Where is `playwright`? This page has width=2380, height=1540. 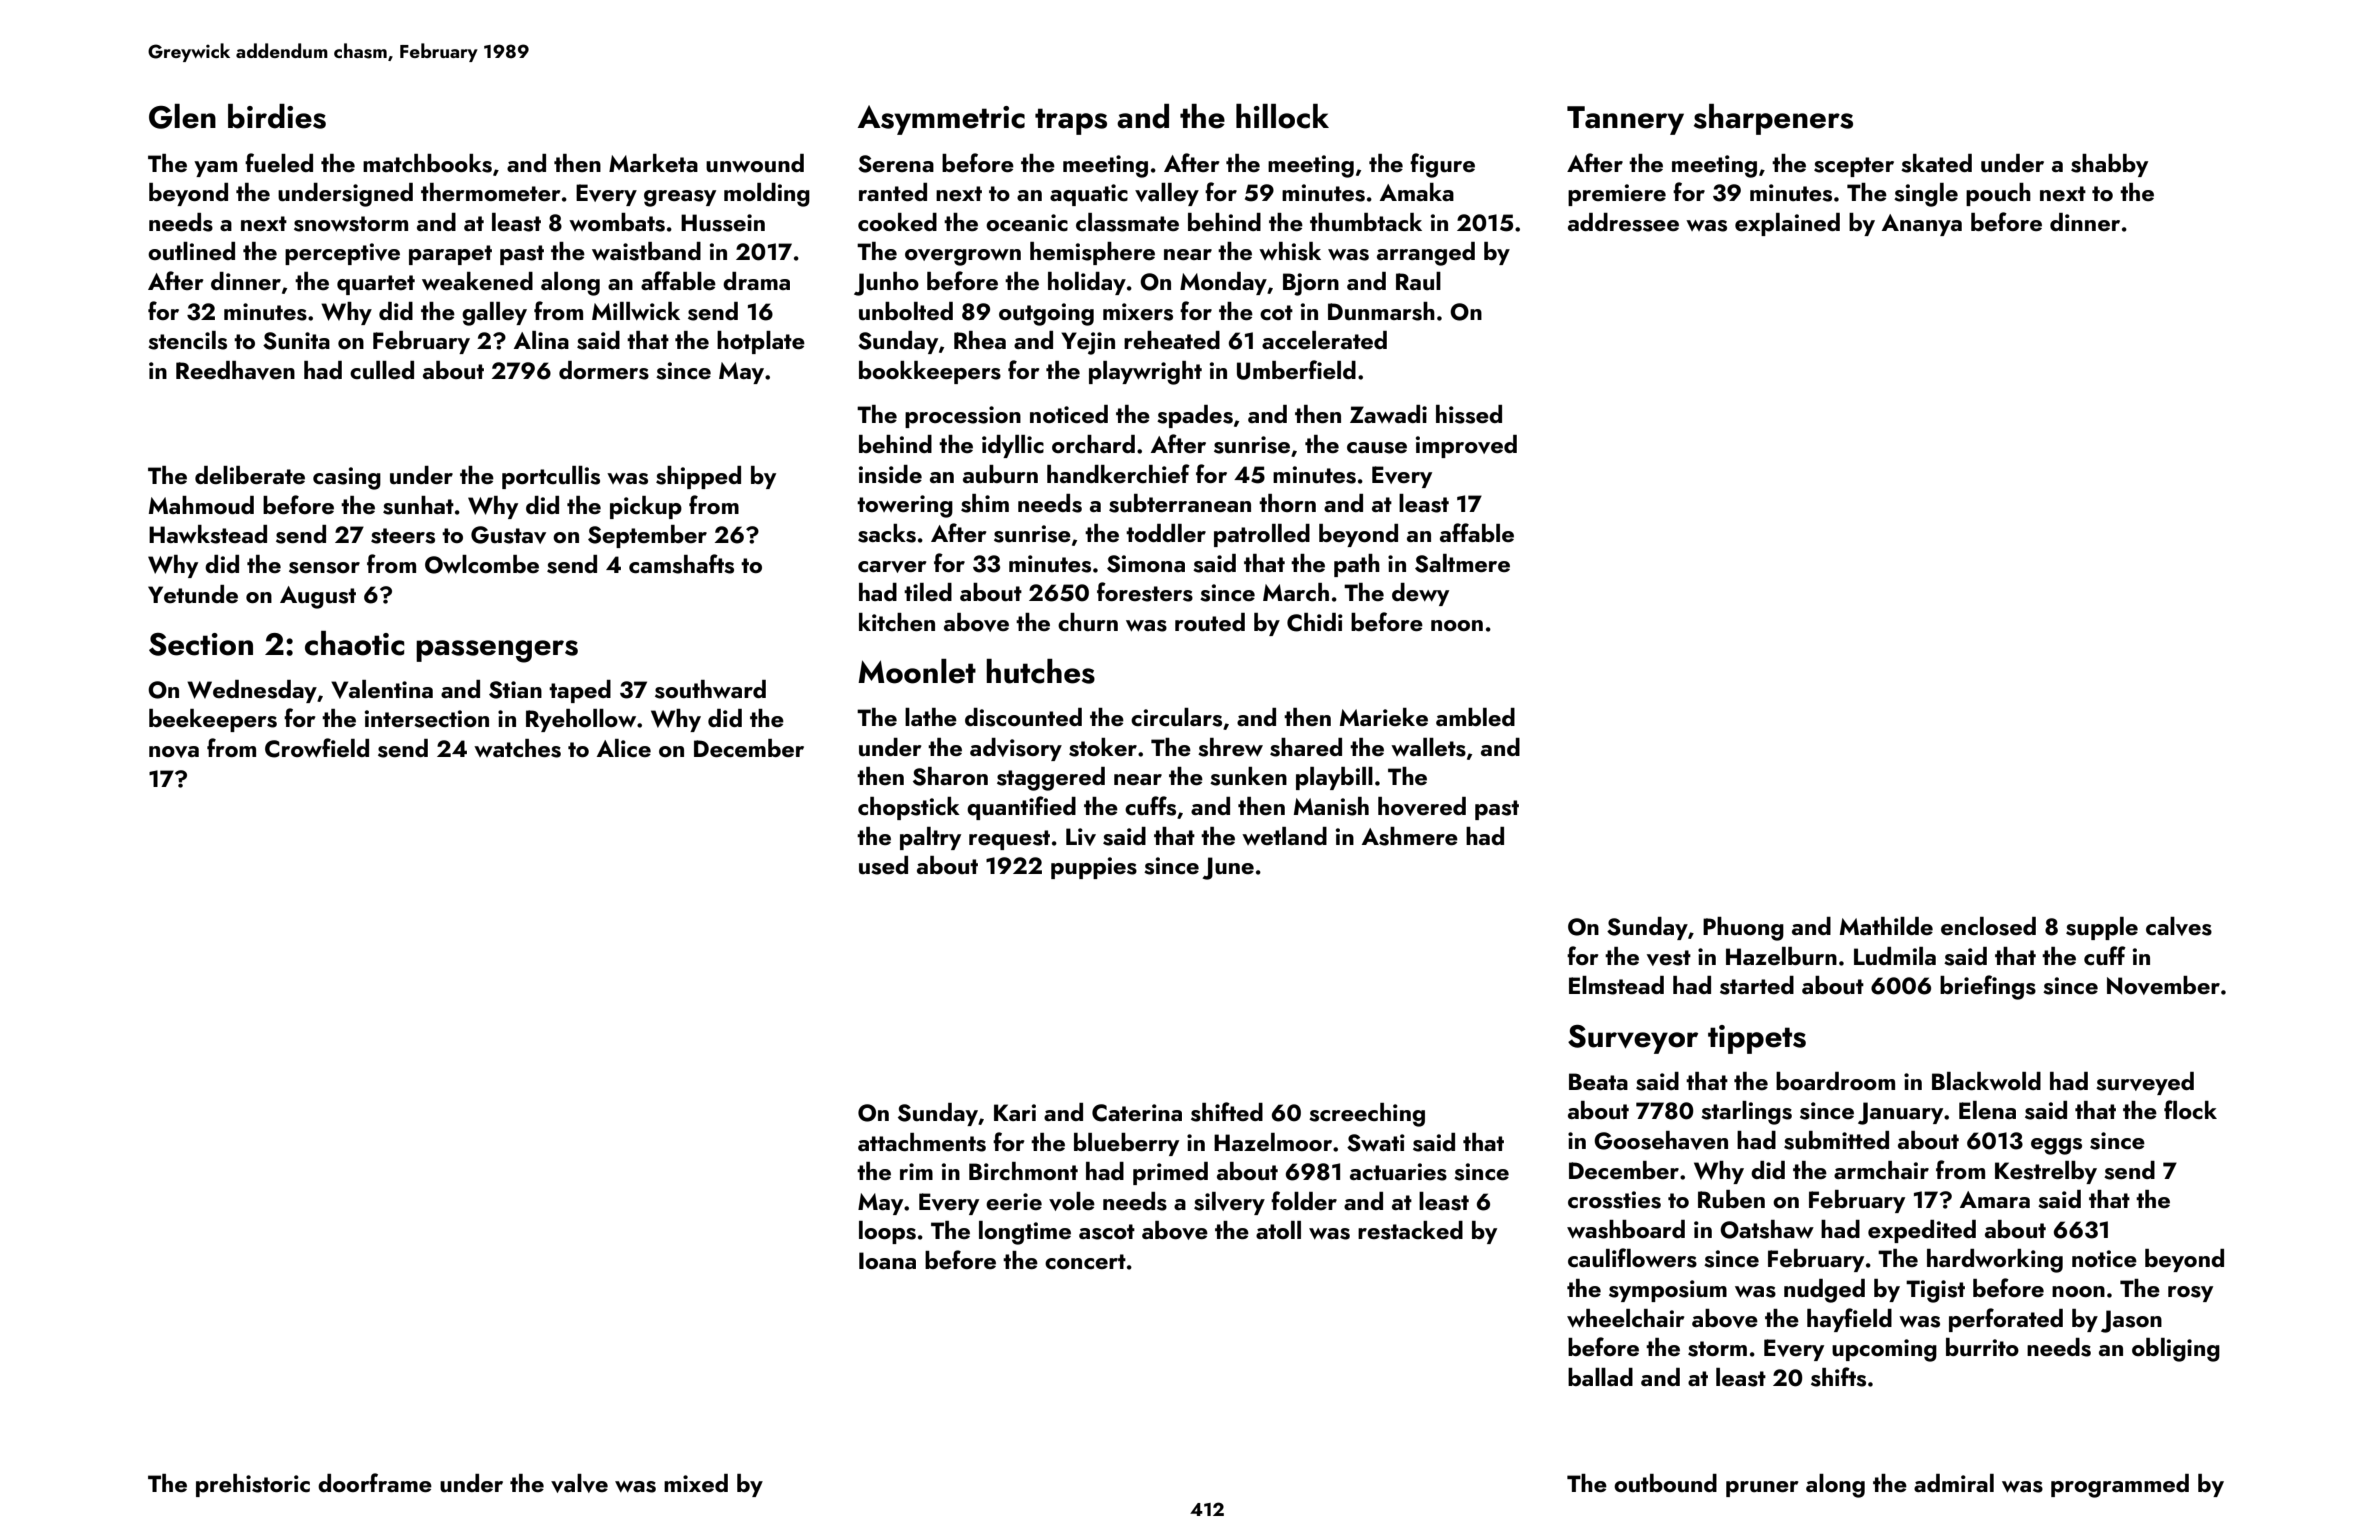
playwright is located at coordinates (1145, 373).
